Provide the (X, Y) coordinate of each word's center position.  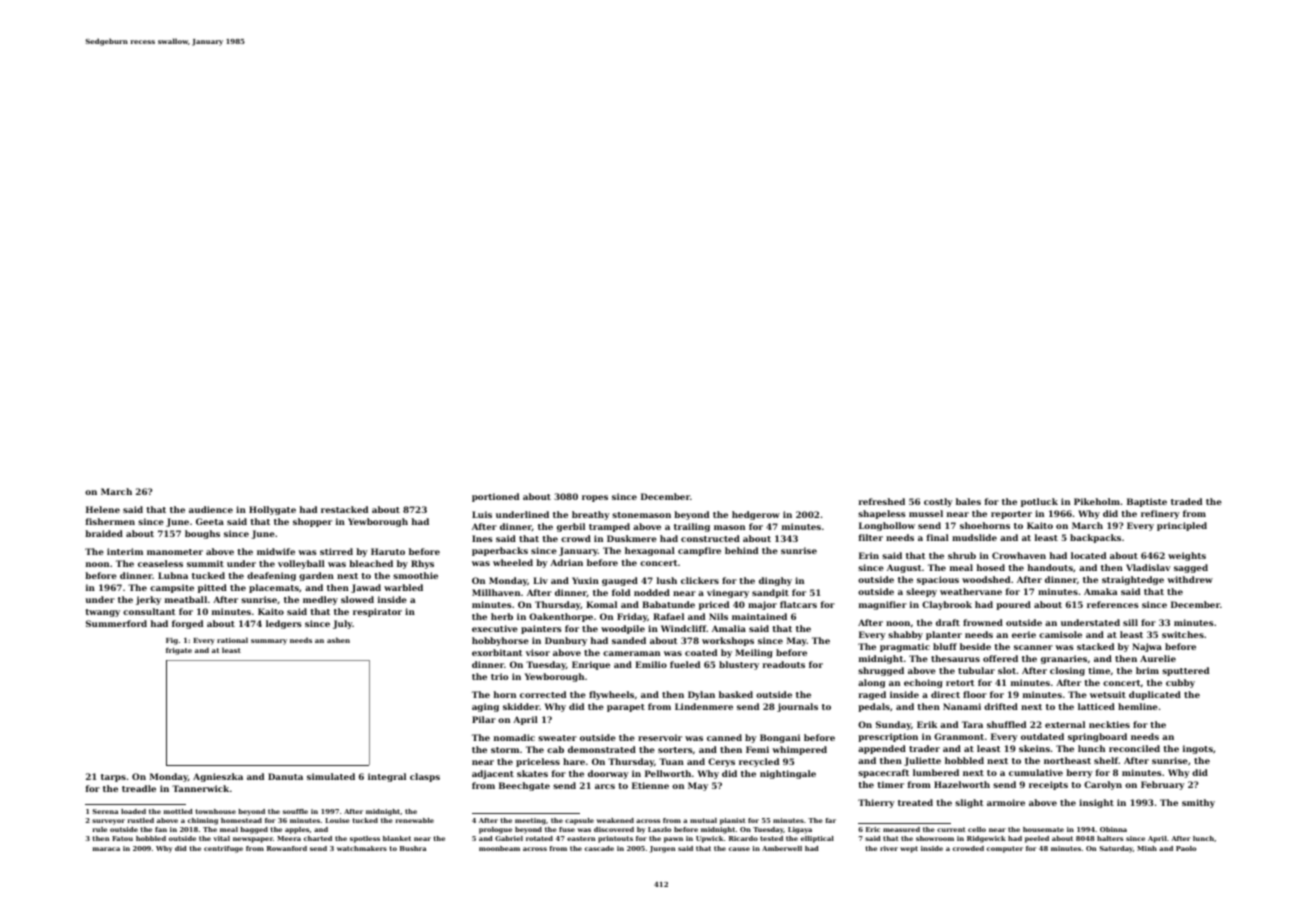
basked (736, 694)
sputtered (1185, 671)
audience (211, 509)
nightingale (788, 774)
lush (667, 580)
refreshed (882, 501)
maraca (106, 849)
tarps (113, 778)
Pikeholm (1097, 501)
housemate (1043, 829)
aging (485, 707)
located (1088, 555)
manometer (175, 552)
